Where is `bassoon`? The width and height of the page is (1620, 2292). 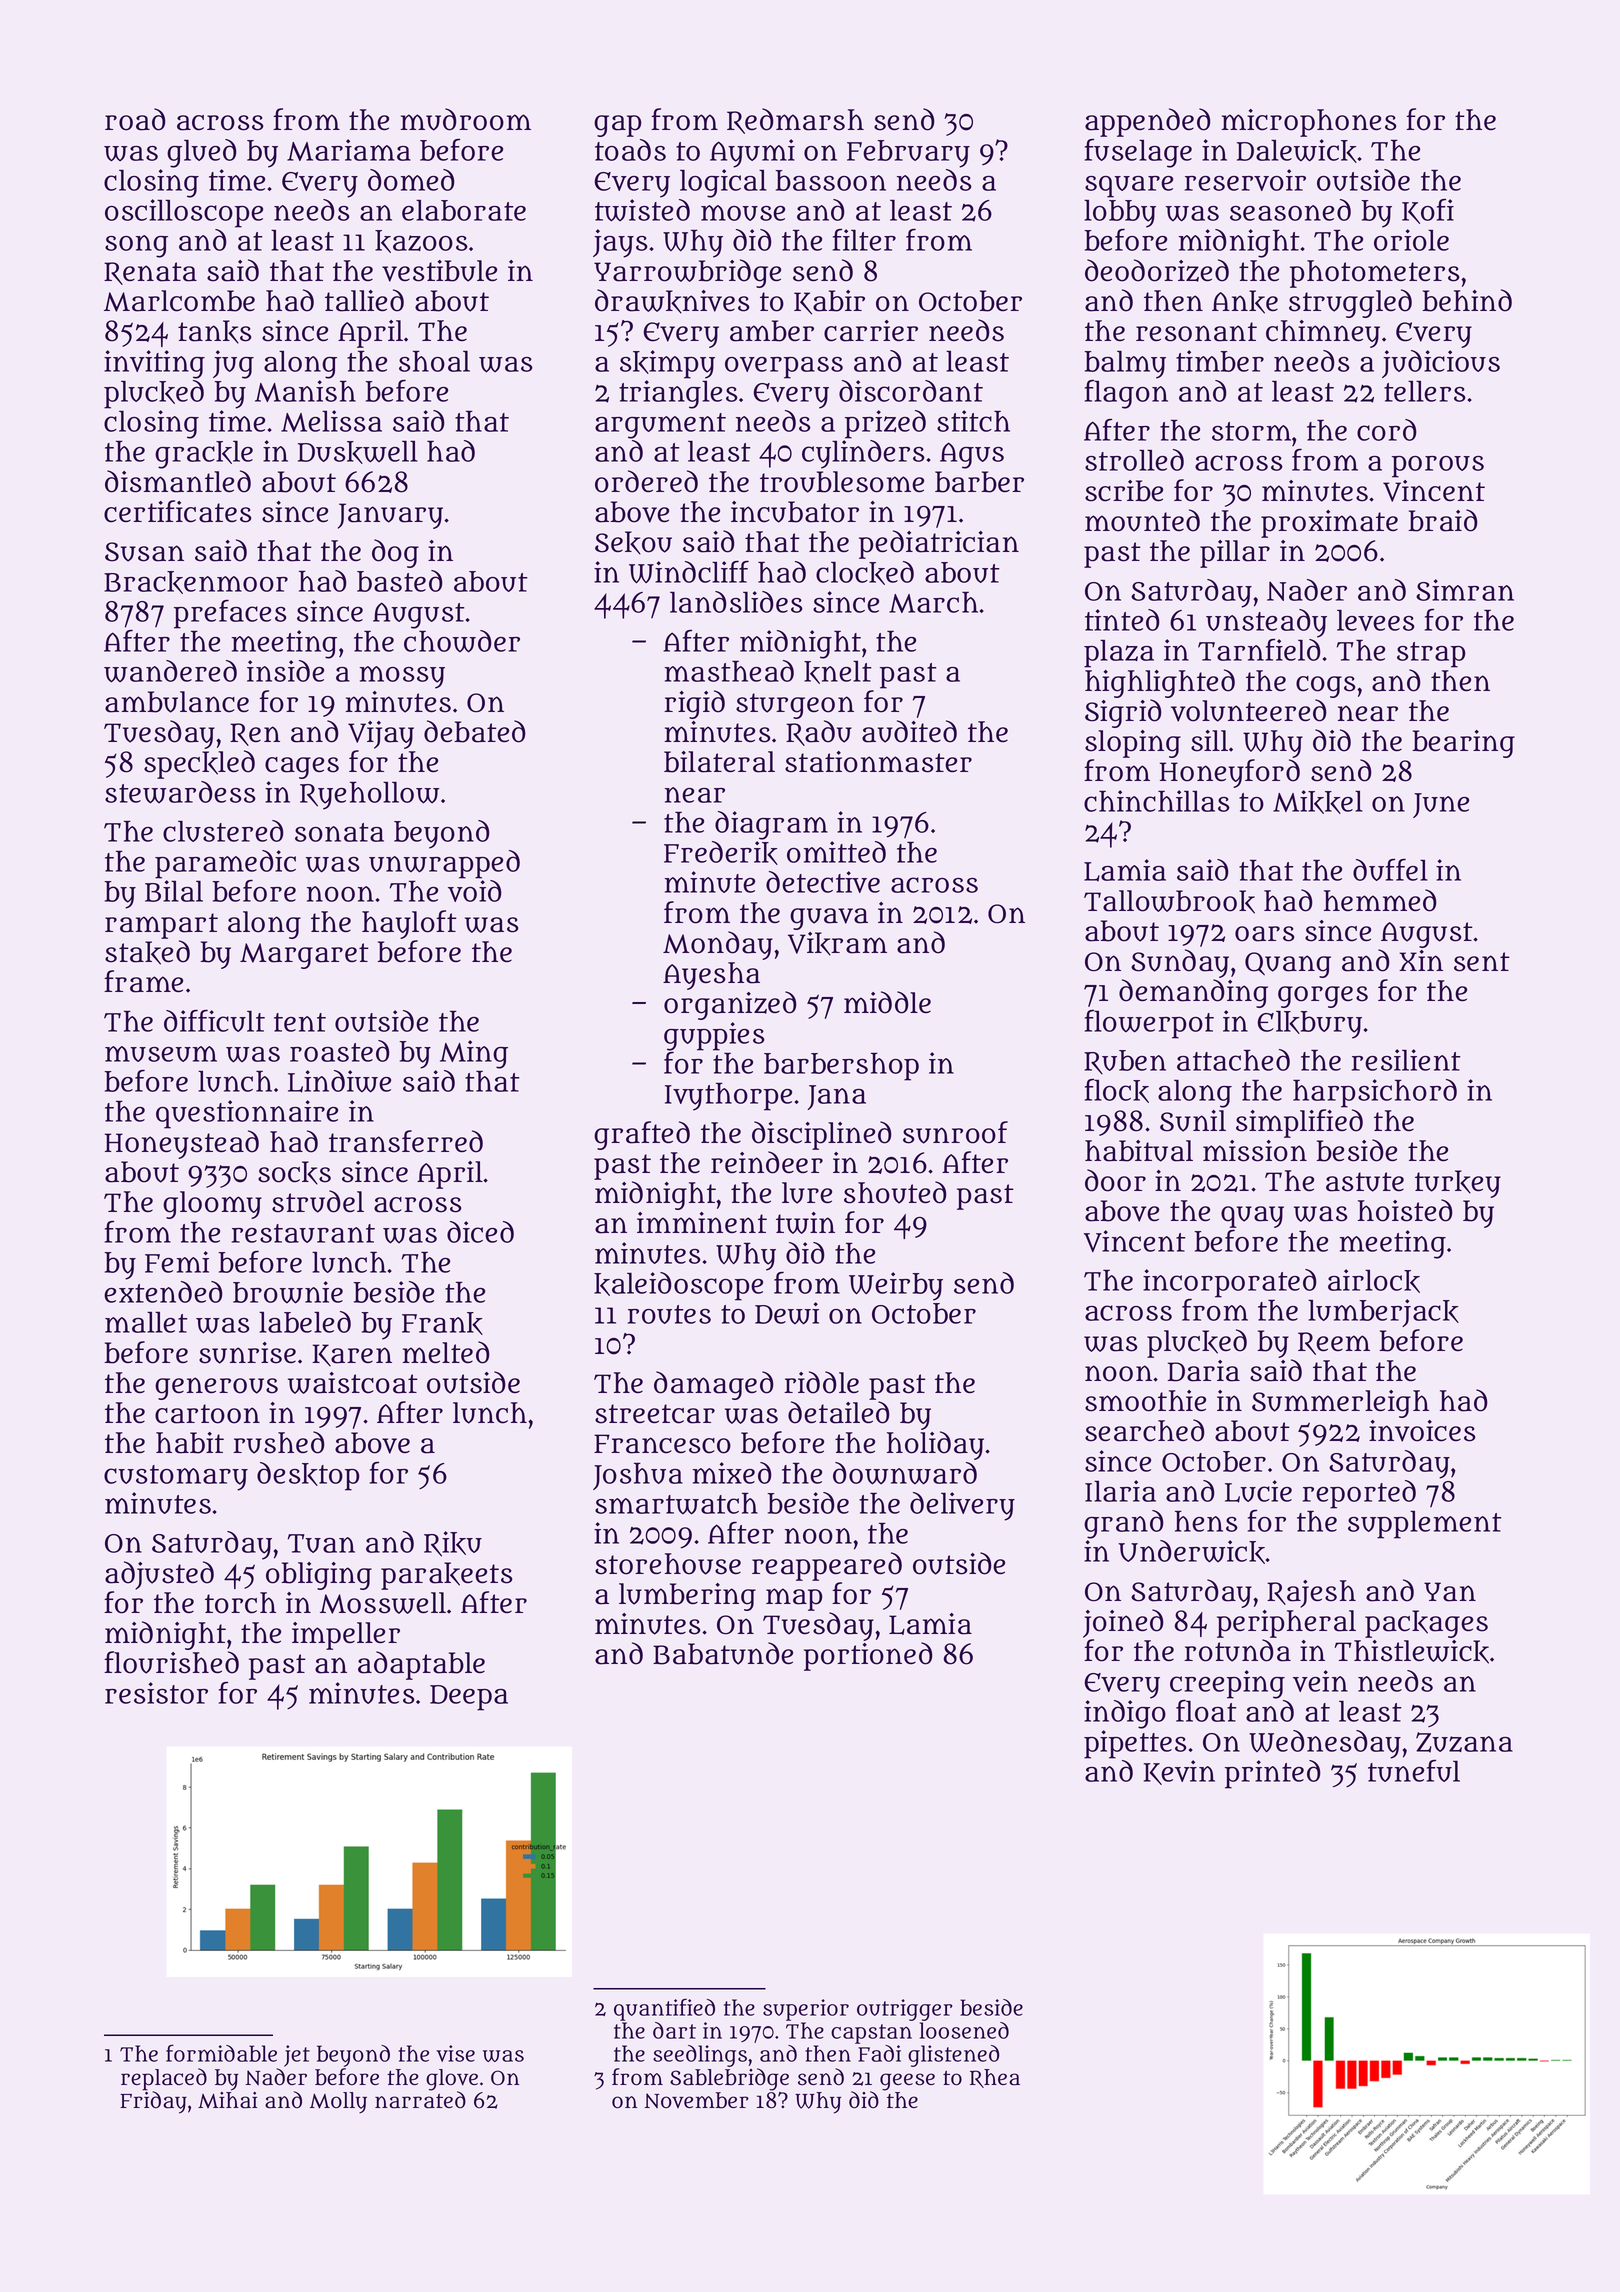 bassoon is located at coordinates (830, 180).
